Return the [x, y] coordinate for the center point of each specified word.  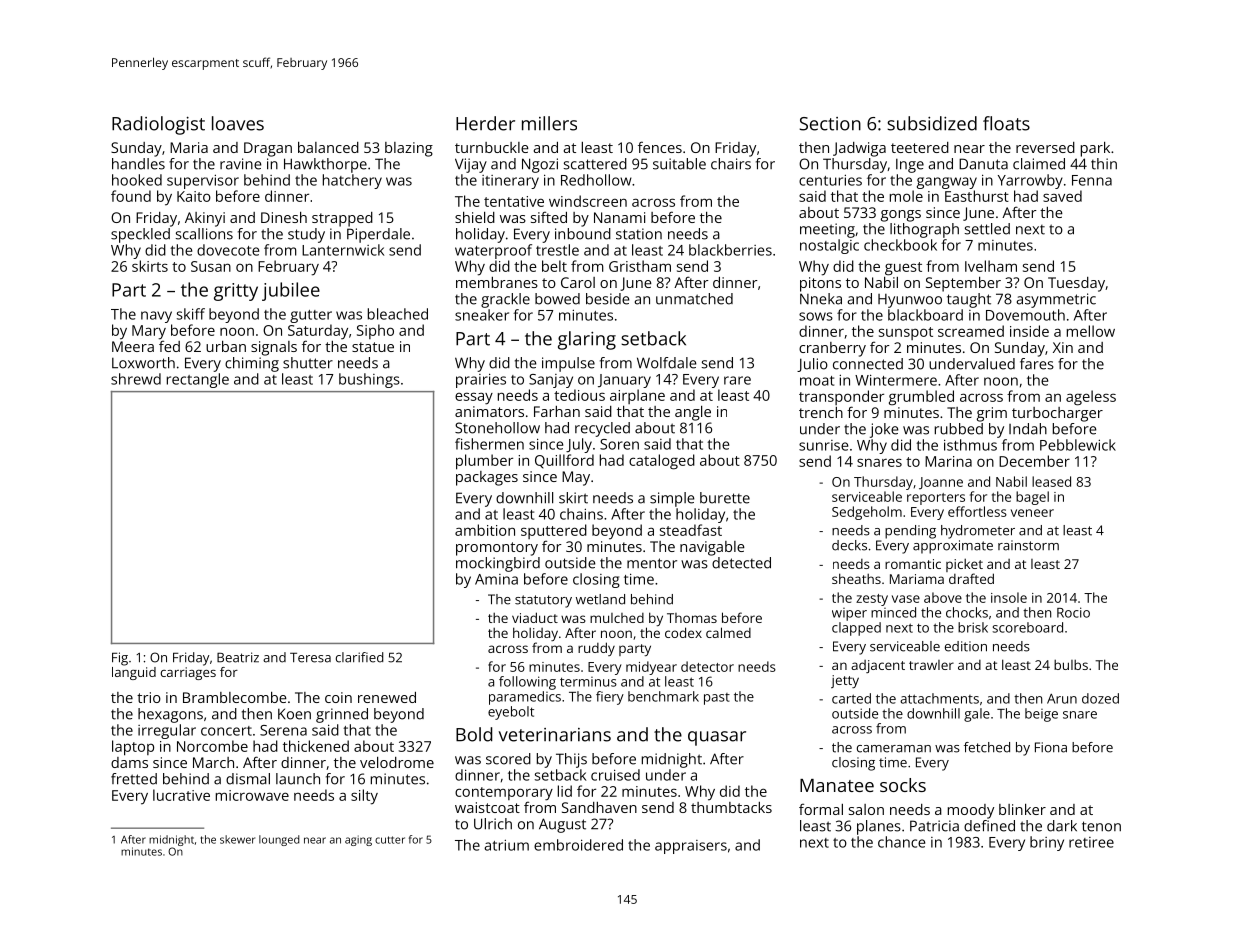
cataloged [662, 462]
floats [1006, 123]
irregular [167, 731]
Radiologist [158, 125]
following [527, 683]
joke [884, 430]
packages [487, 478]
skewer [237, 839]
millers [549, 123]
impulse [568, 364]
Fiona [1051, 747]
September [963, 284]
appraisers [691, 847]
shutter [308, 363]
